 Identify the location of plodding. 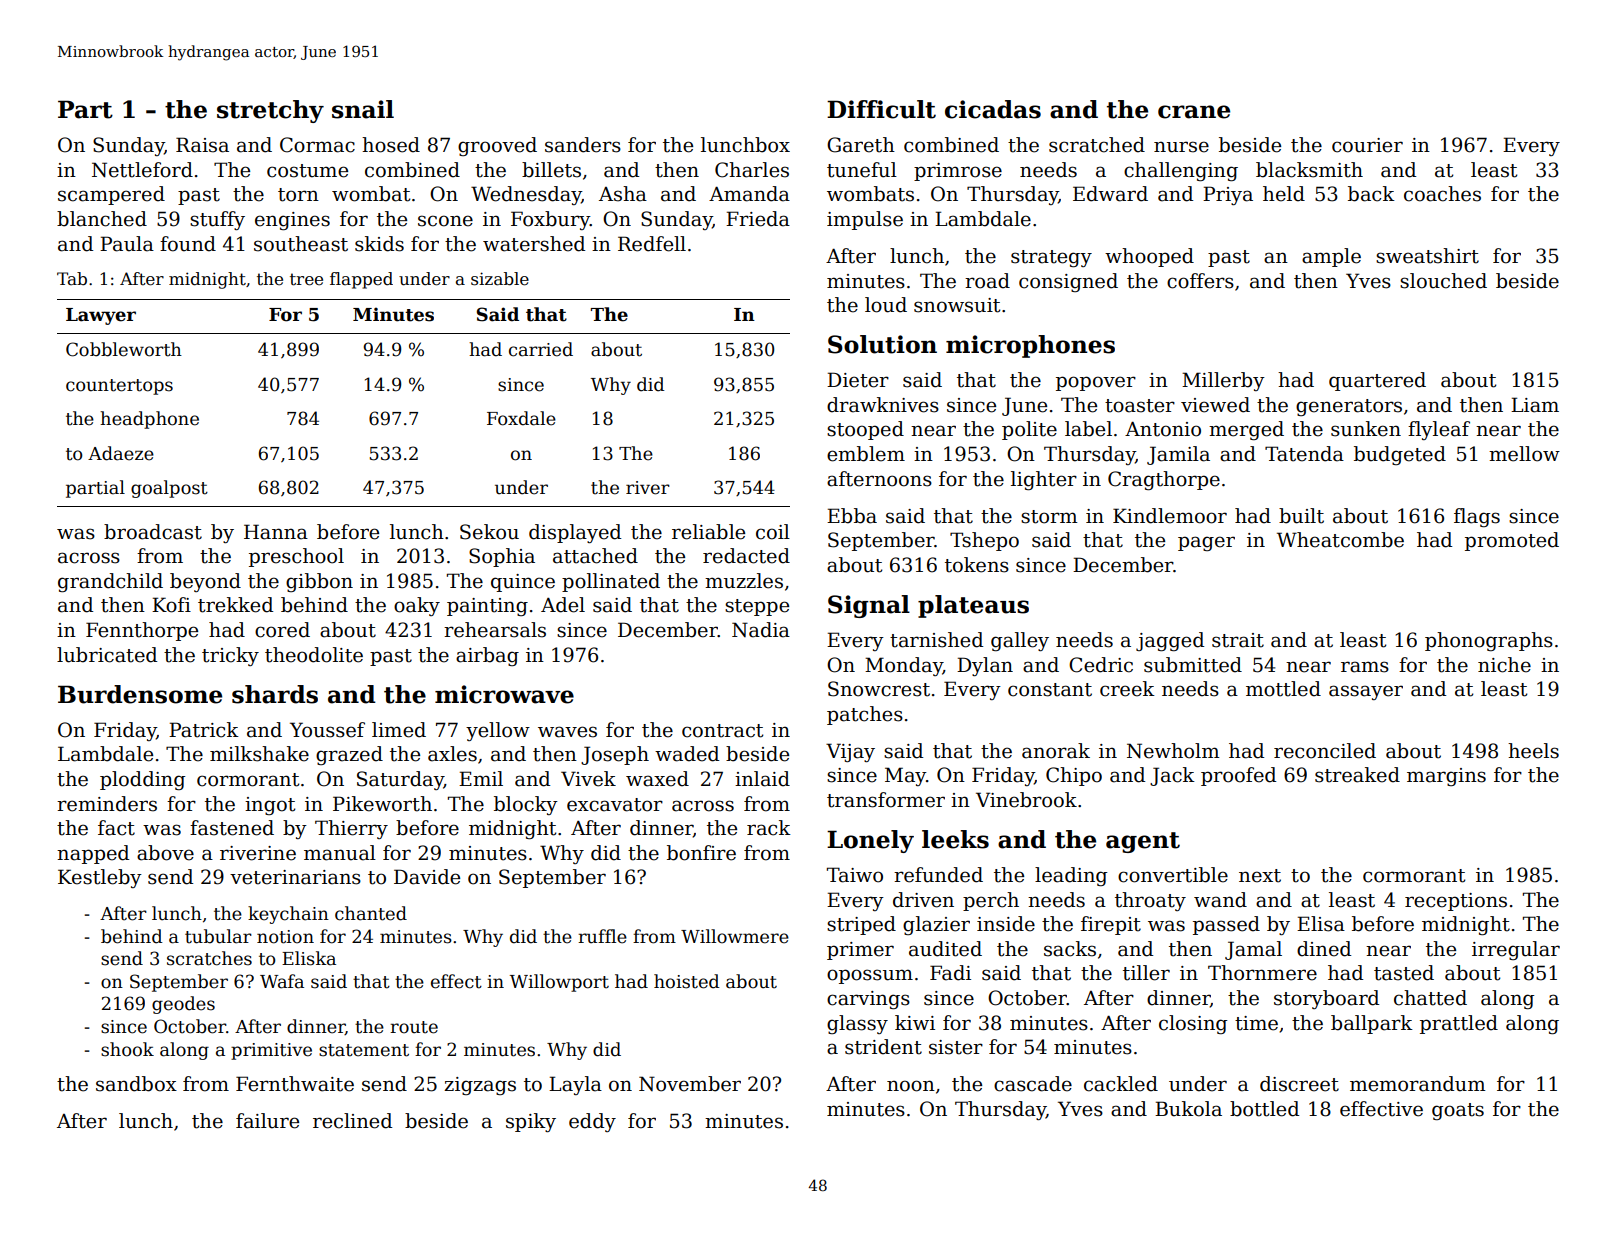
(142, 780).
